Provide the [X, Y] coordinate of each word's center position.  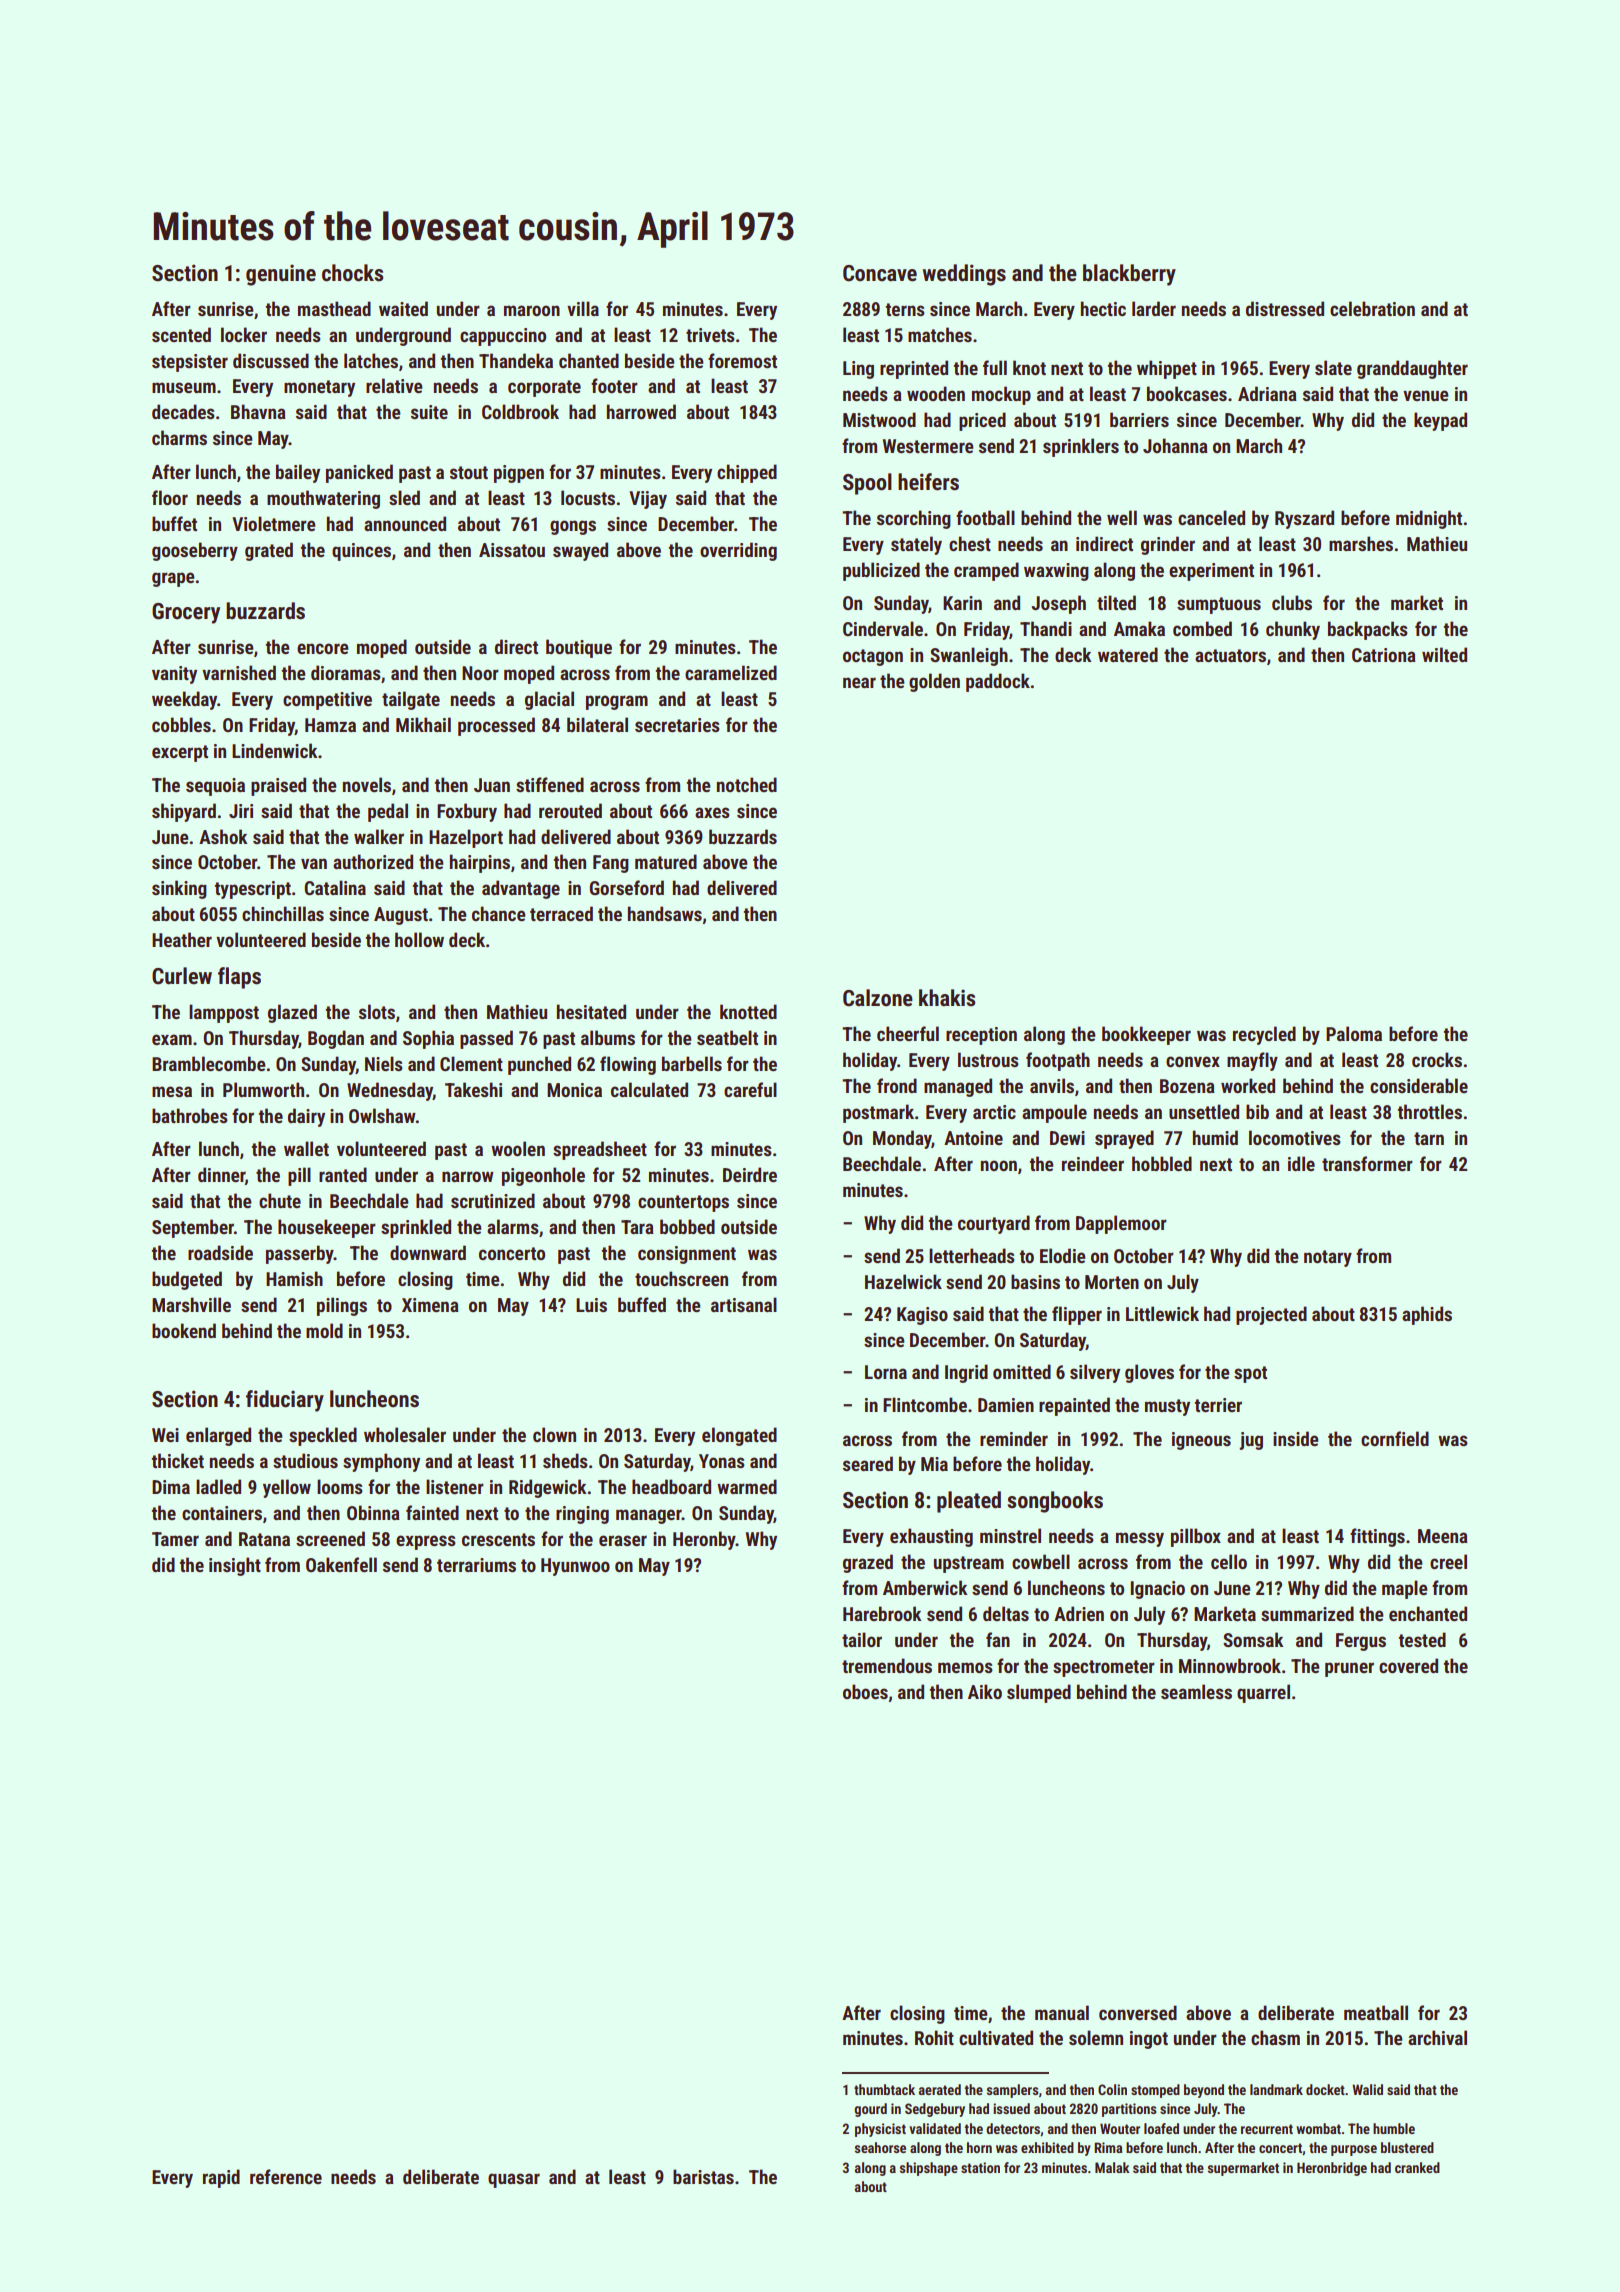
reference [286, 2176]
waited [403, 308]
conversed [1138, 2012]
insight [235, 1566]
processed [496, 726]
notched [747, 784]
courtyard [994, 1224]
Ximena [430, 1305]
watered [1128, 654]
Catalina [335, 887]
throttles [1430, 1111]
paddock [998, 682]
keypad [1440, 421]
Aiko [985, 1691]
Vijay [648, 500]
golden [934, 682]
